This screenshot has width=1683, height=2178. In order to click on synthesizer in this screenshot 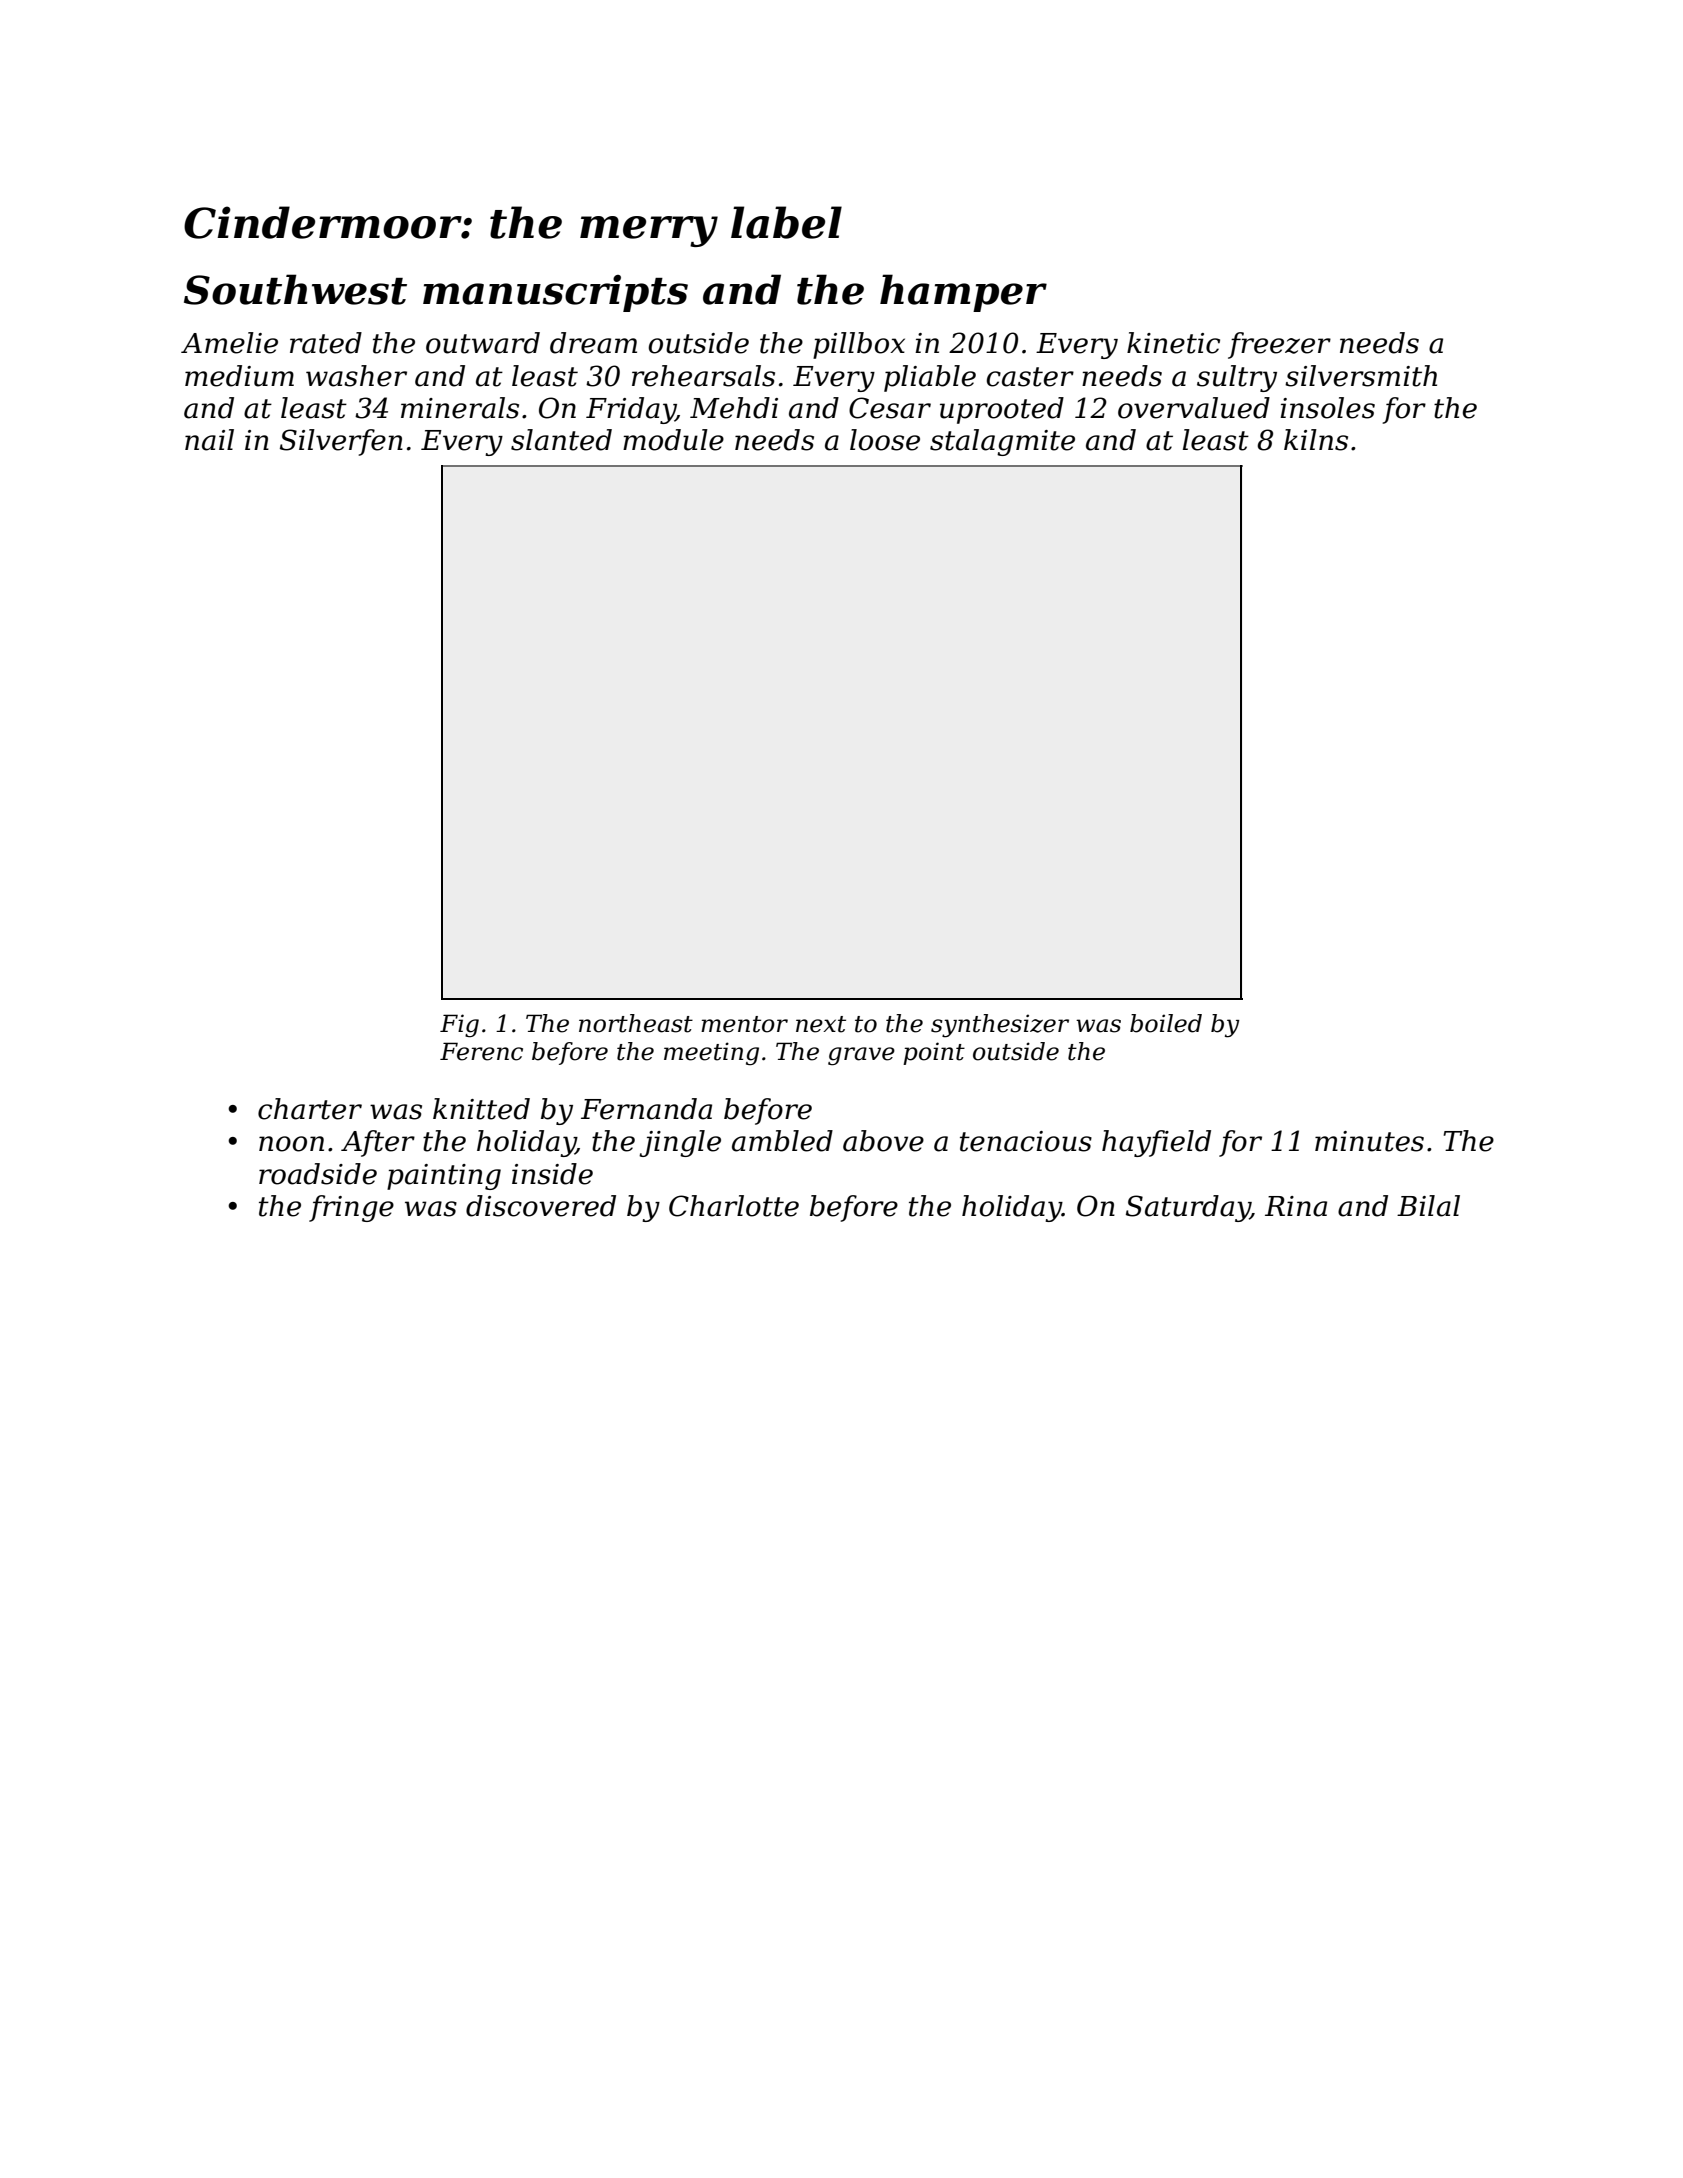, I will do `click(1000, 1026)`.
